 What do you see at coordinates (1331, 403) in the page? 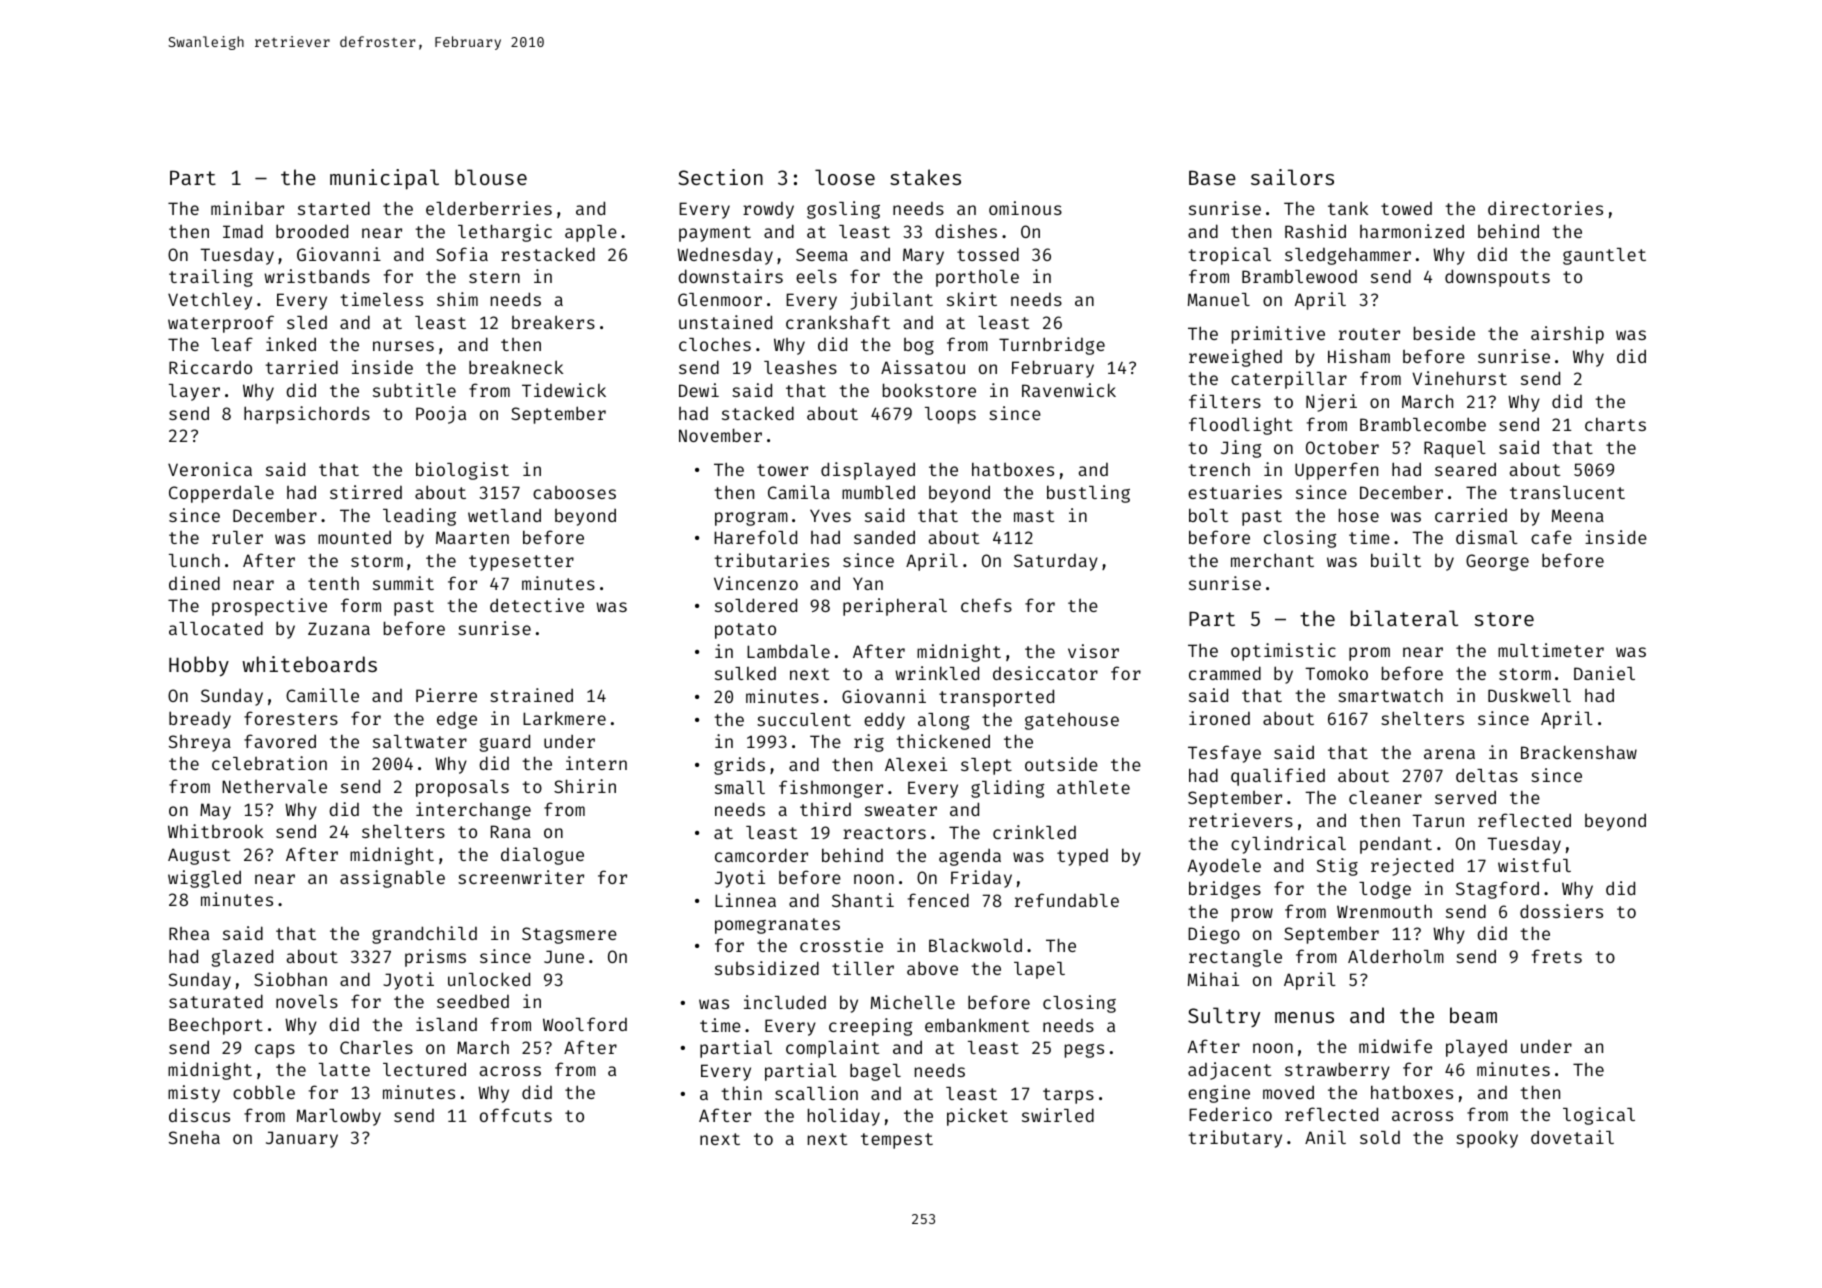
I see `Njeri` at bounding box center [1331, 403].
